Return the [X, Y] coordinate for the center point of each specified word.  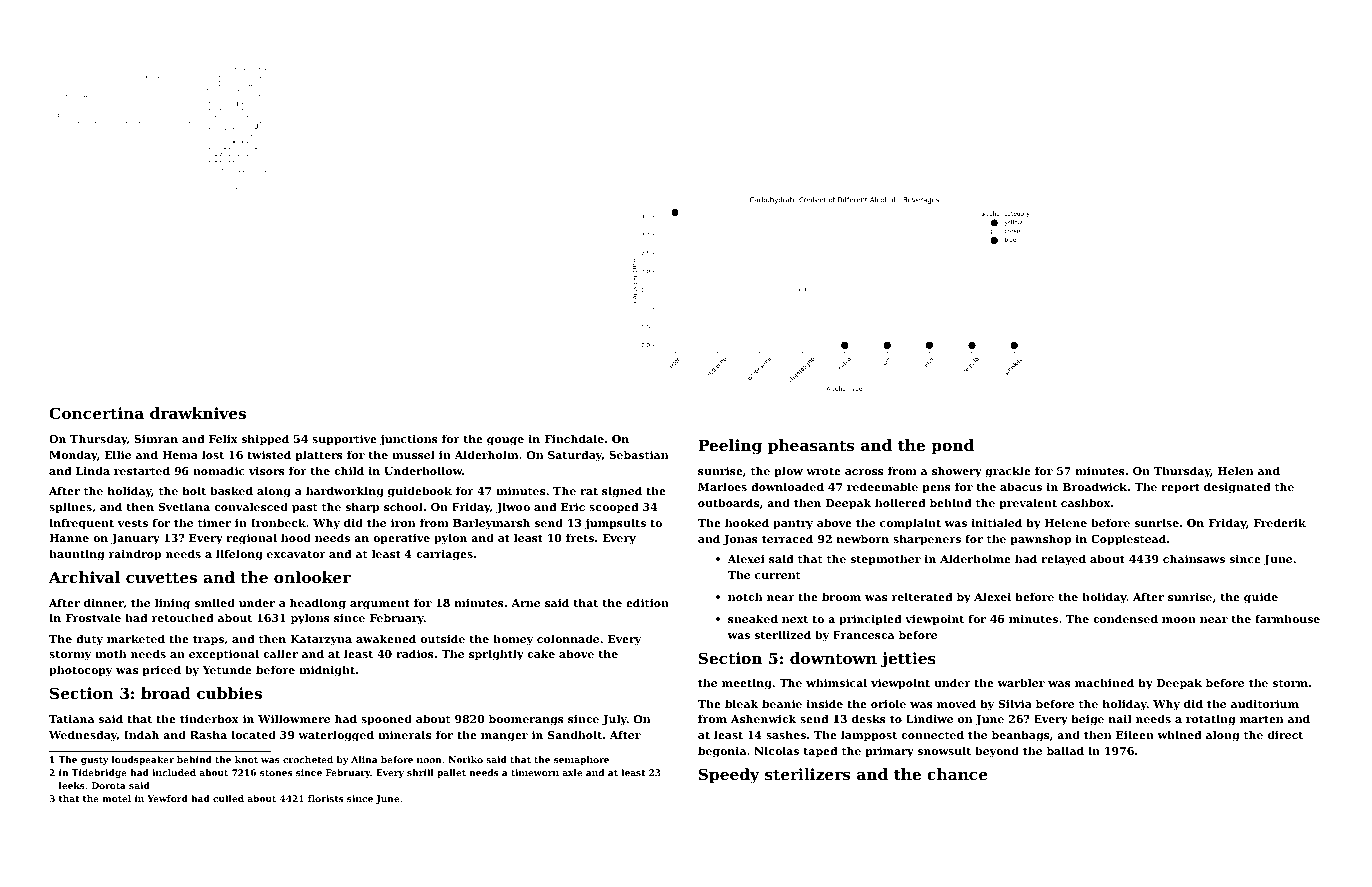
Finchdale [574, 438]
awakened [386, 638]
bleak [741, 703]
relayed [1063, 560]
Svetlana [184, 506]
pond [952, 446]
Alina [364, 759]
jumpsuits [615, 524]
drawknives [198, 413]
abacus [1021, 486]
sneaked [753, 618]
